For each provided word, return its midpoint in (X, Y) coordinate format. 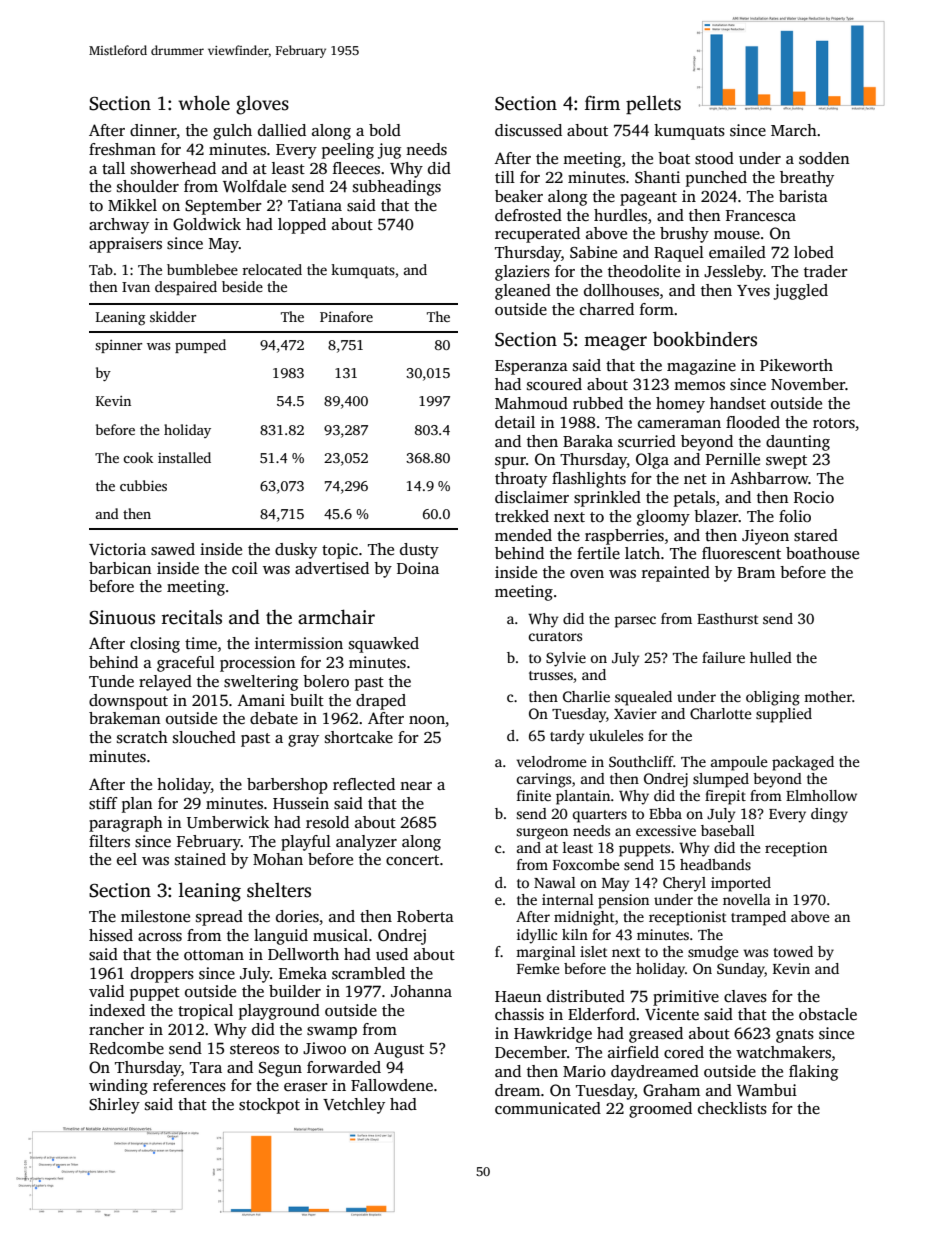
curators (555, 636)
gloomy (663, 518)
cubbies (143, 485)
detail (515, 422)
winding (118, 1087)
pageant (648, 199)
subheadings (397, 188)
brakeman (125, 718)
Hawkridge (553, 1035)
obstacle (828, 1014)
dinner (153, 131)
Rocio (814, 497)
